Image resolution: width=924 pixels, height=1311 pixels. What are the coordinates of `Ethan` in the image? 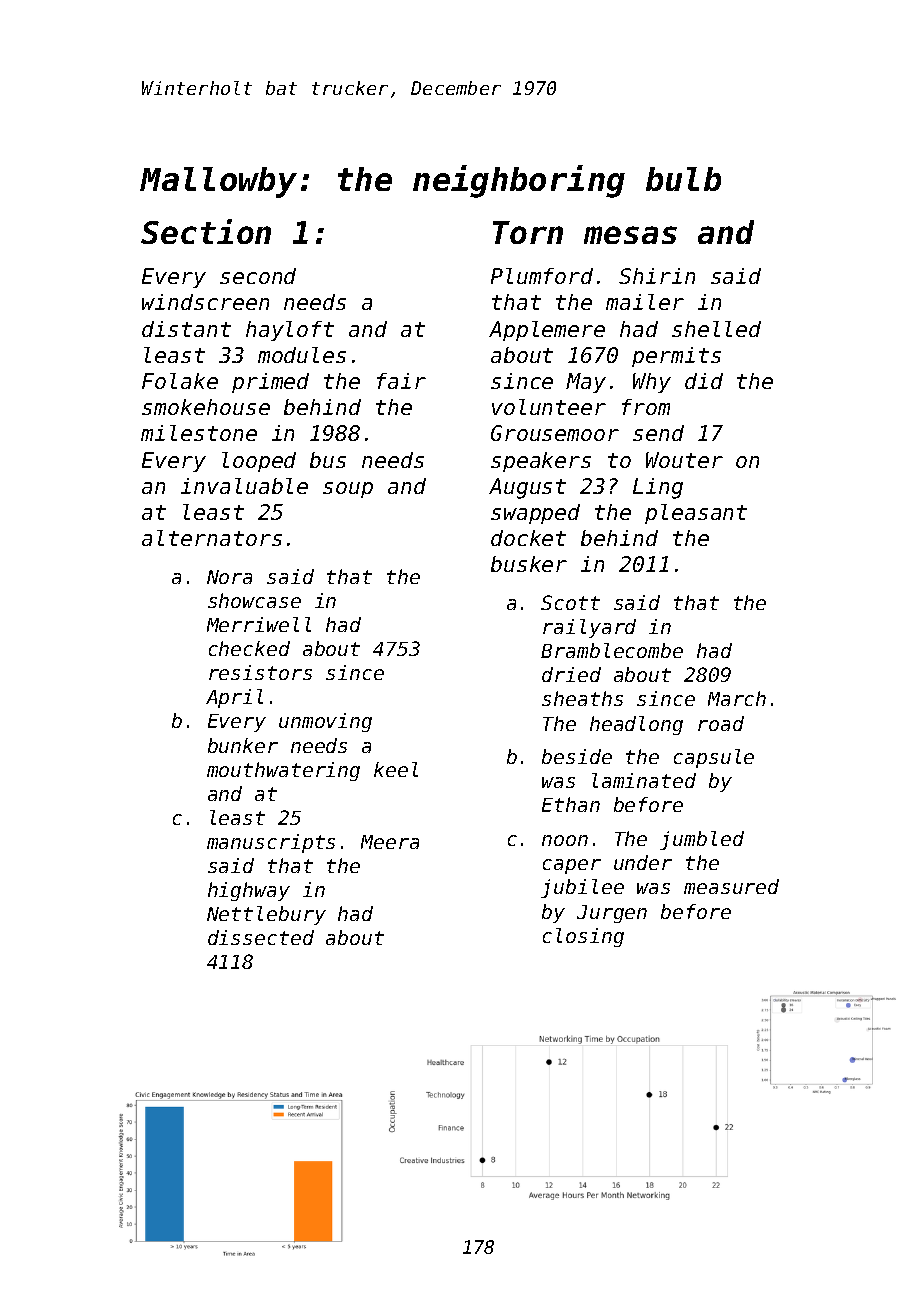 It's located at (571, 804).
